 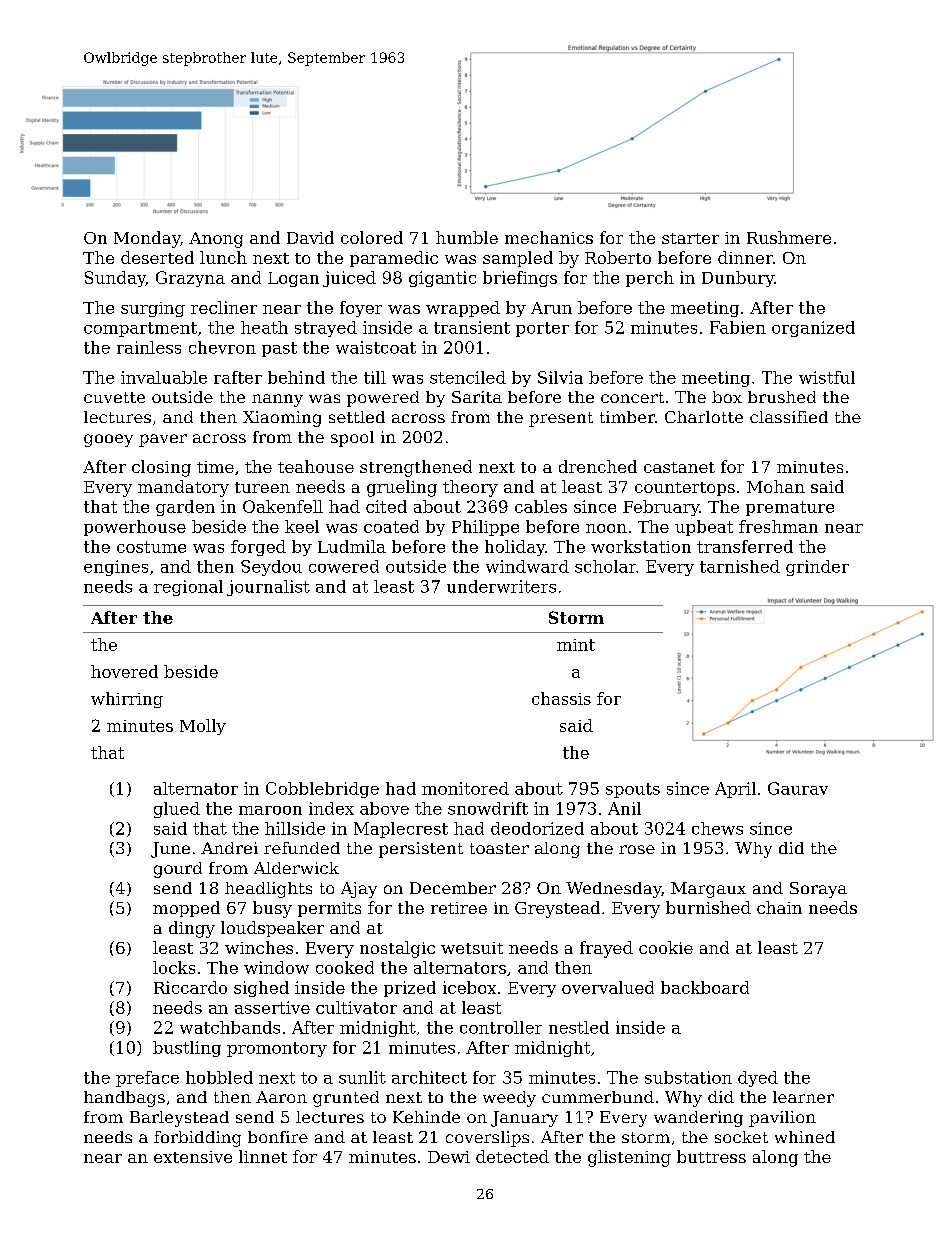 I want to click on chews, so click(x=717, y=828).
